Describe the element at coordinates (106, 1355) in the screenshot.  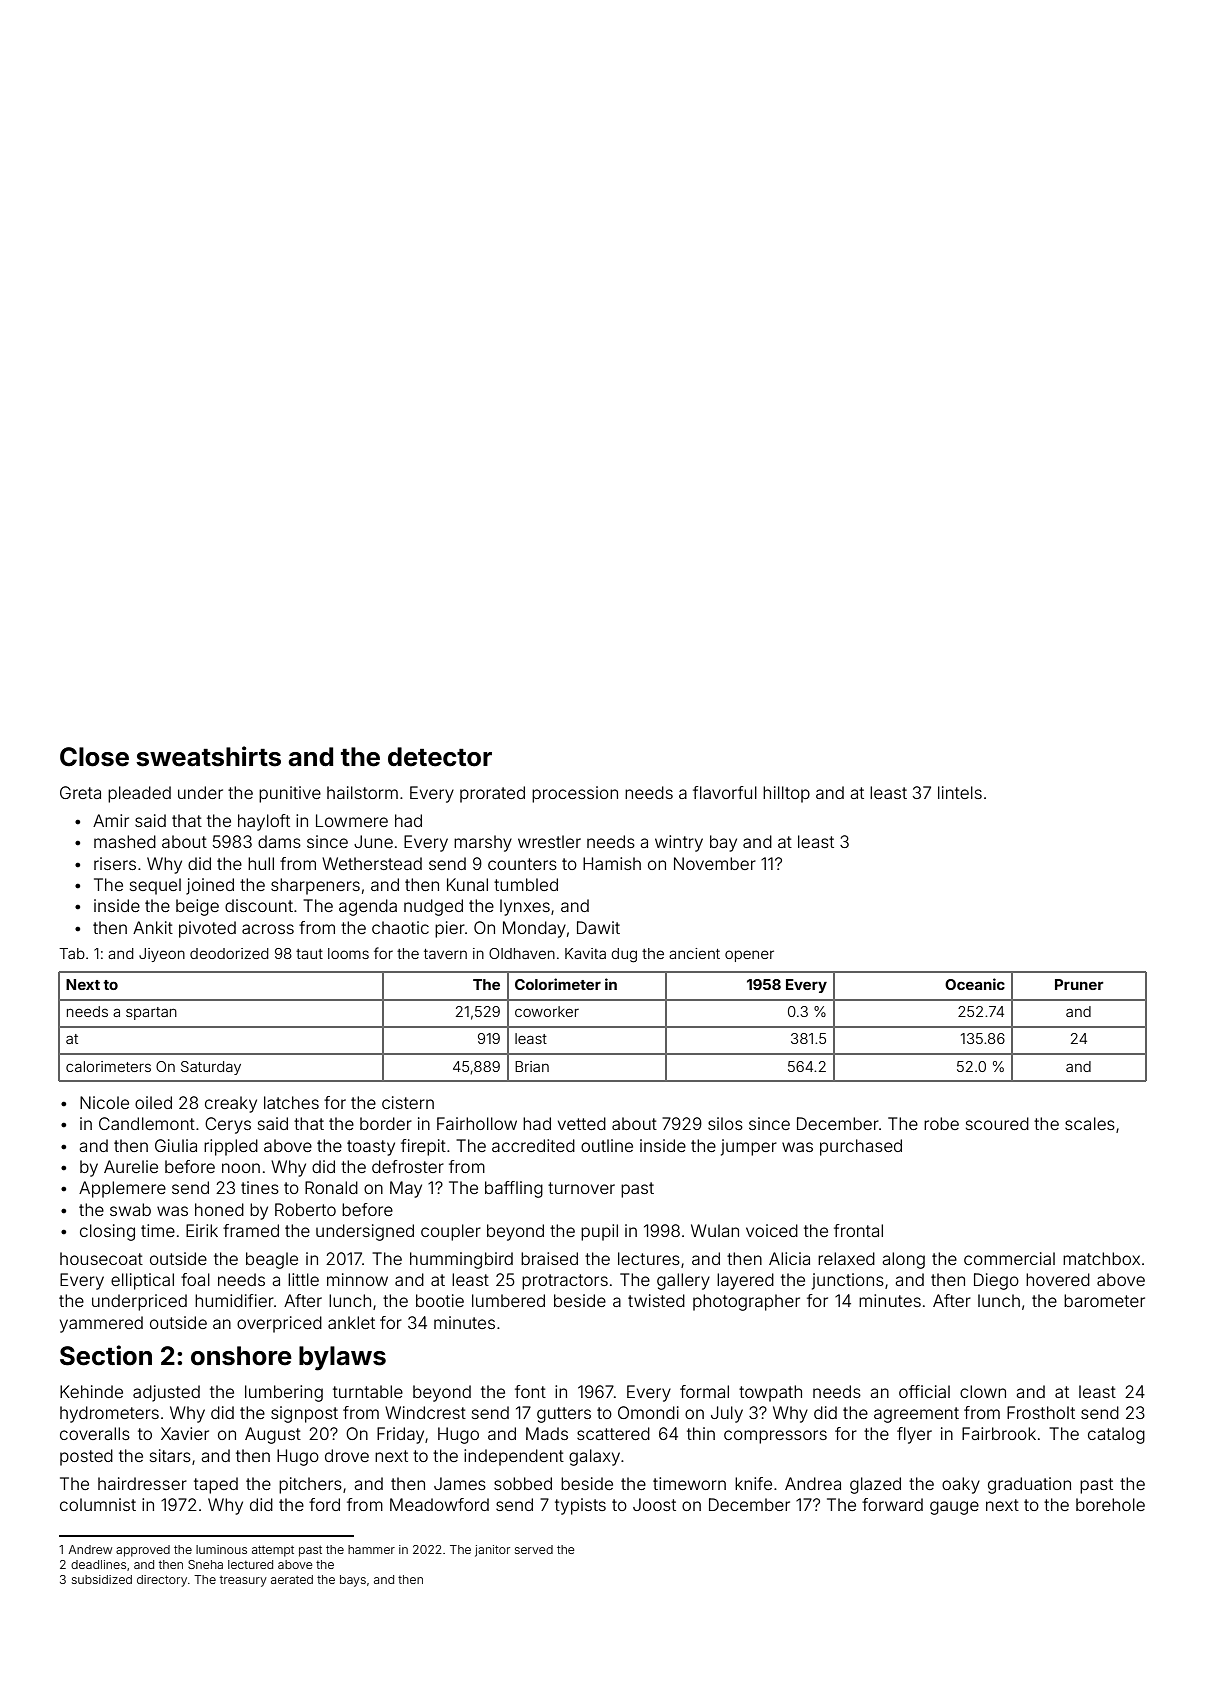
I see `Section` at that location.
